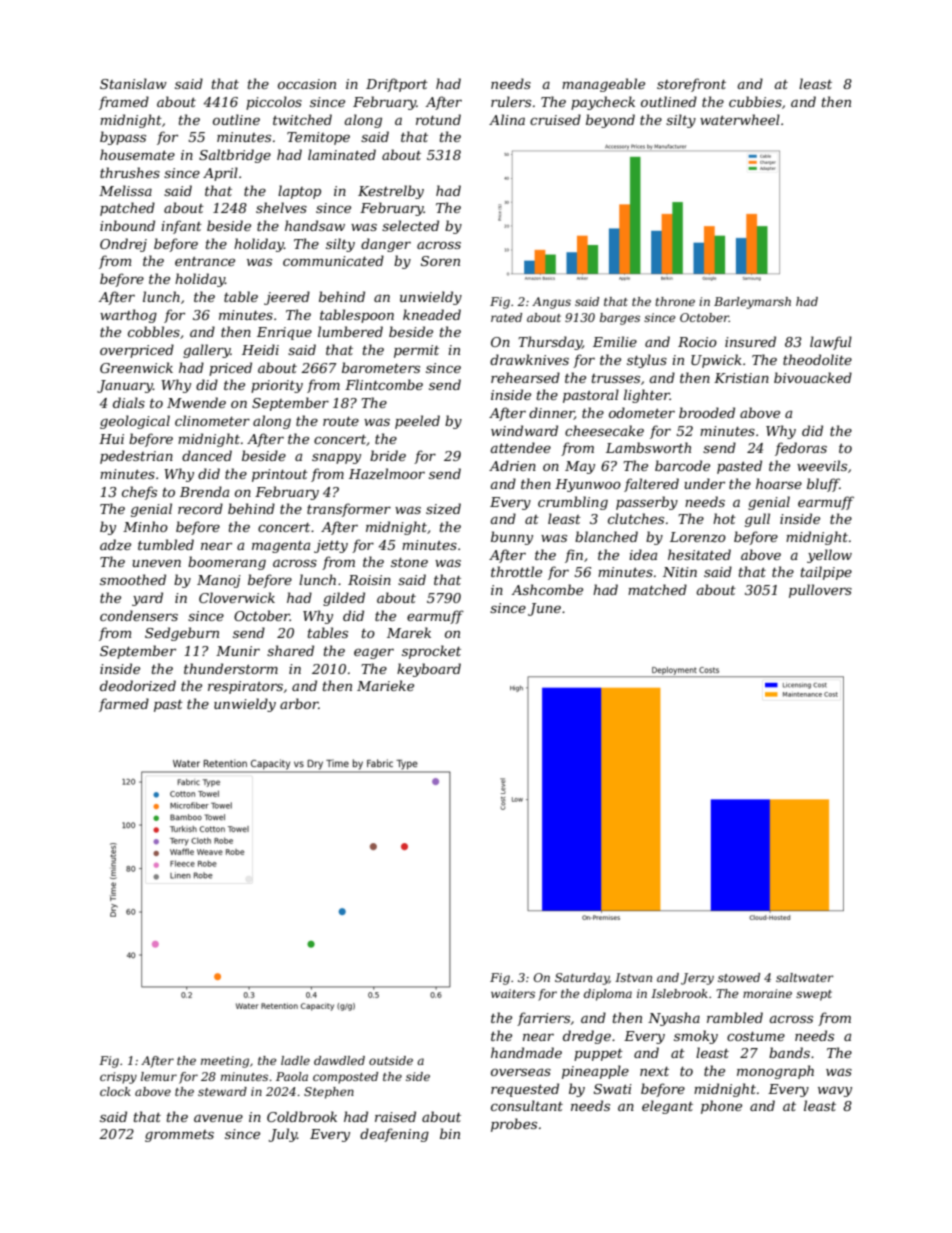 The image size is (952, 1233). I want to click on Kristian, so click(741, 378).
